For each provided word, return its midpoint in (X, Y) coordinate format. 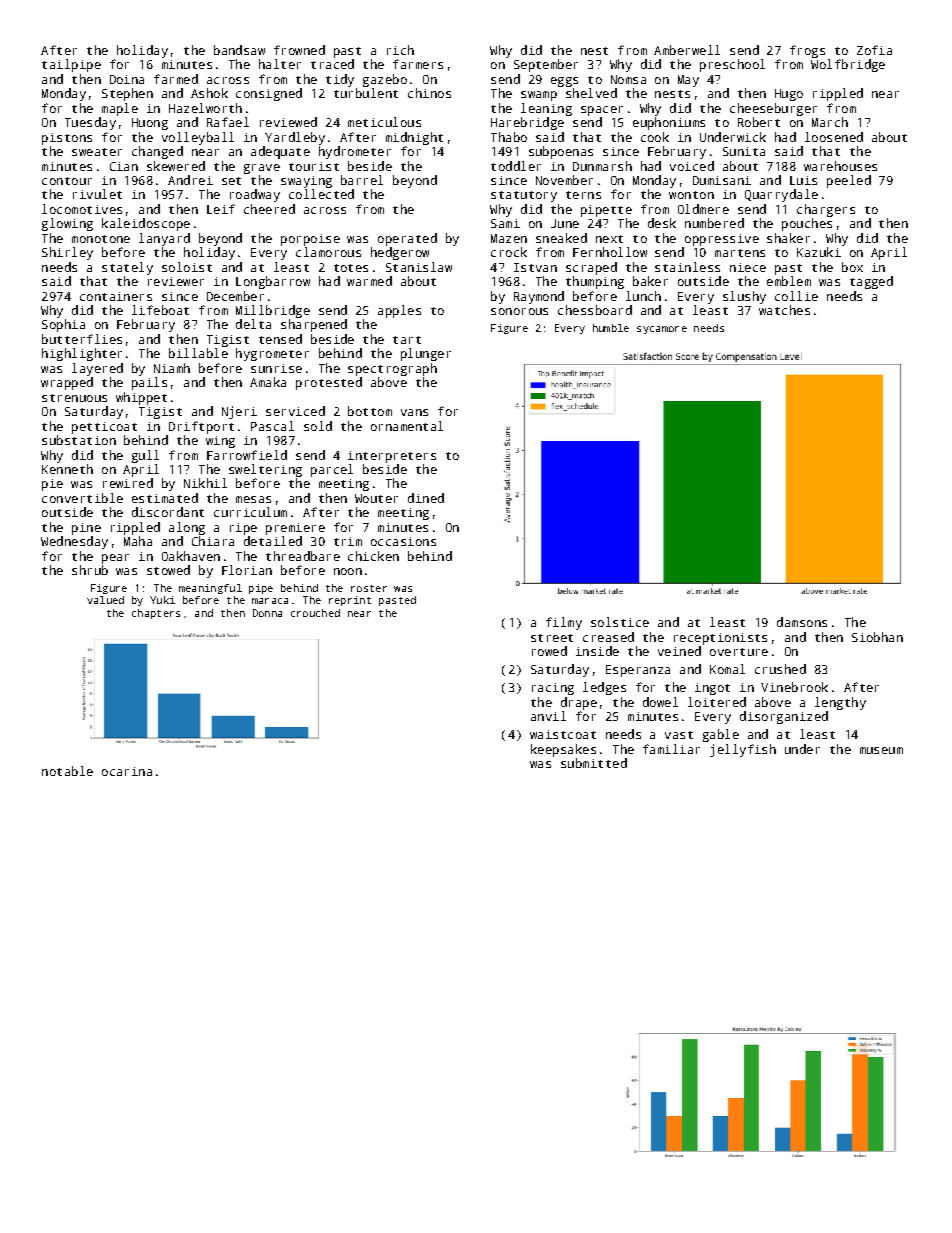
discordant (168, 512)
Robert (759, 122)
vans (414, 412)
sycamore (662, 330)
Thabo (509, 137)
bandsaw (239, 50)
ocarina (127, 771)
